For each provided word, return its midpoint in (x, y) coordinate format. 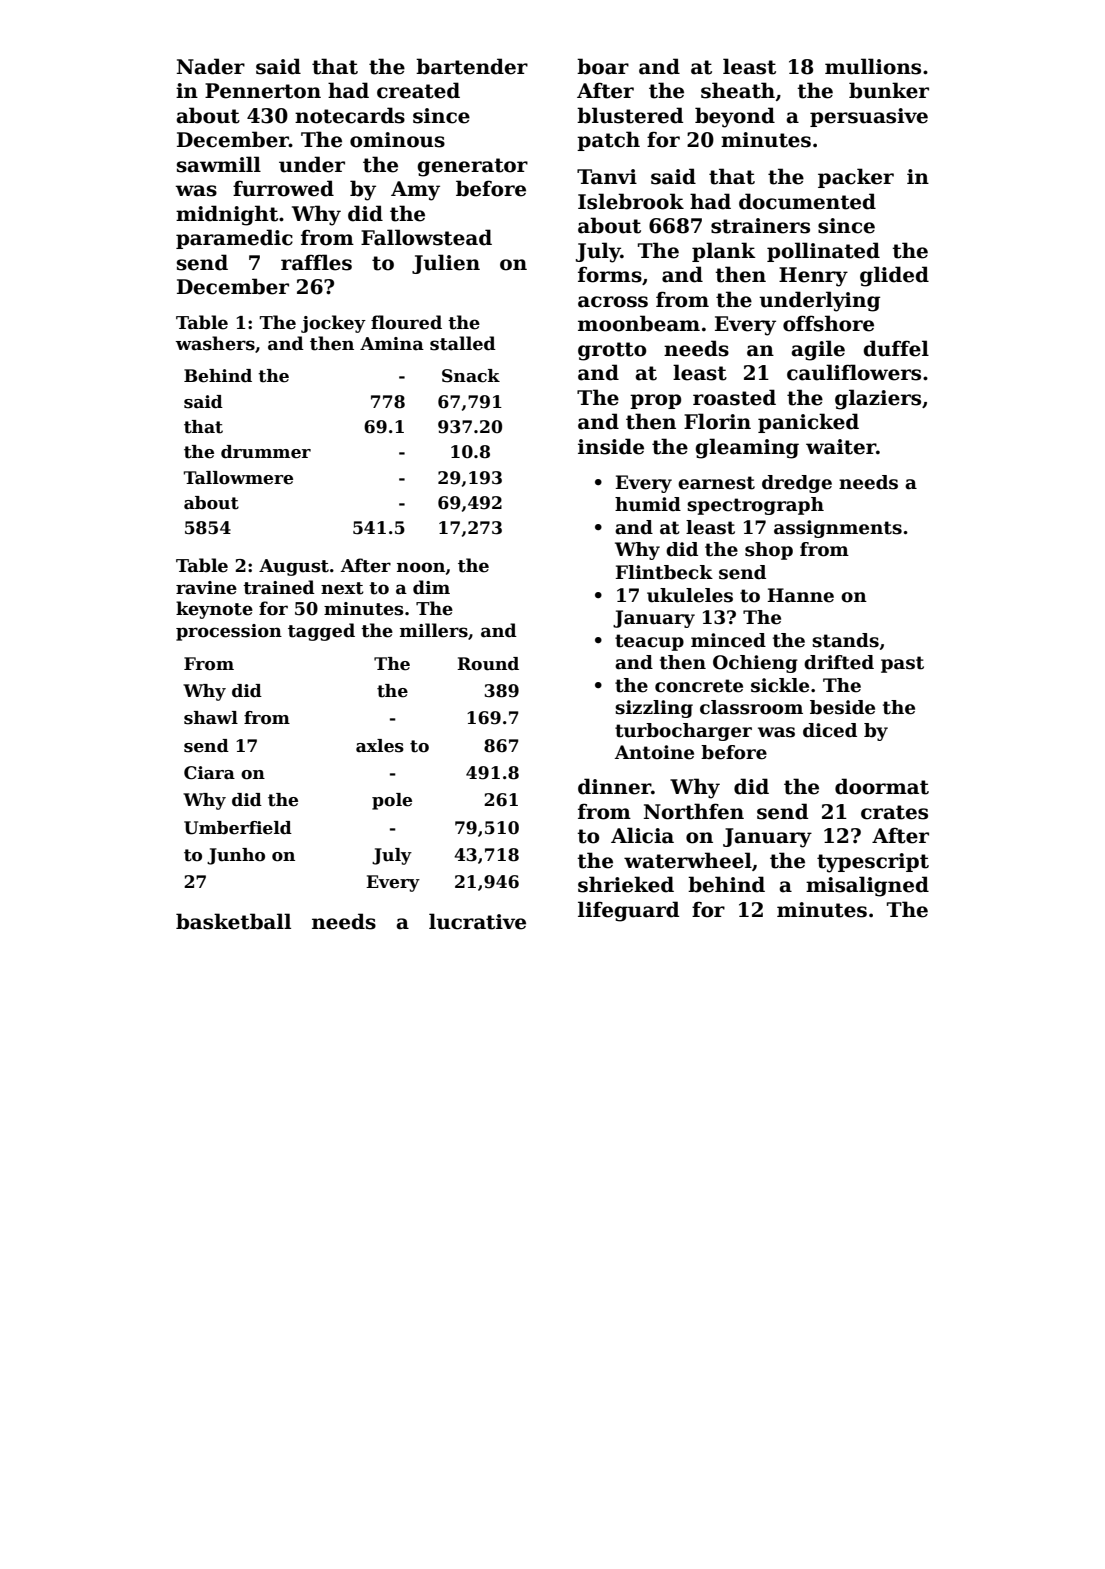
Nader (211, 66)
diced (830, 730)
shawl (211, 718)
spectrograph (755, 506)
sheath (738, 90)
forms (610, 274)
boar (603, 66)
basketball (233, 921)
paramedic (234, 239)
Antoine (654, 752)
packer (856, 178)
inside (611, 446)
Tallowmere (238, 478)
